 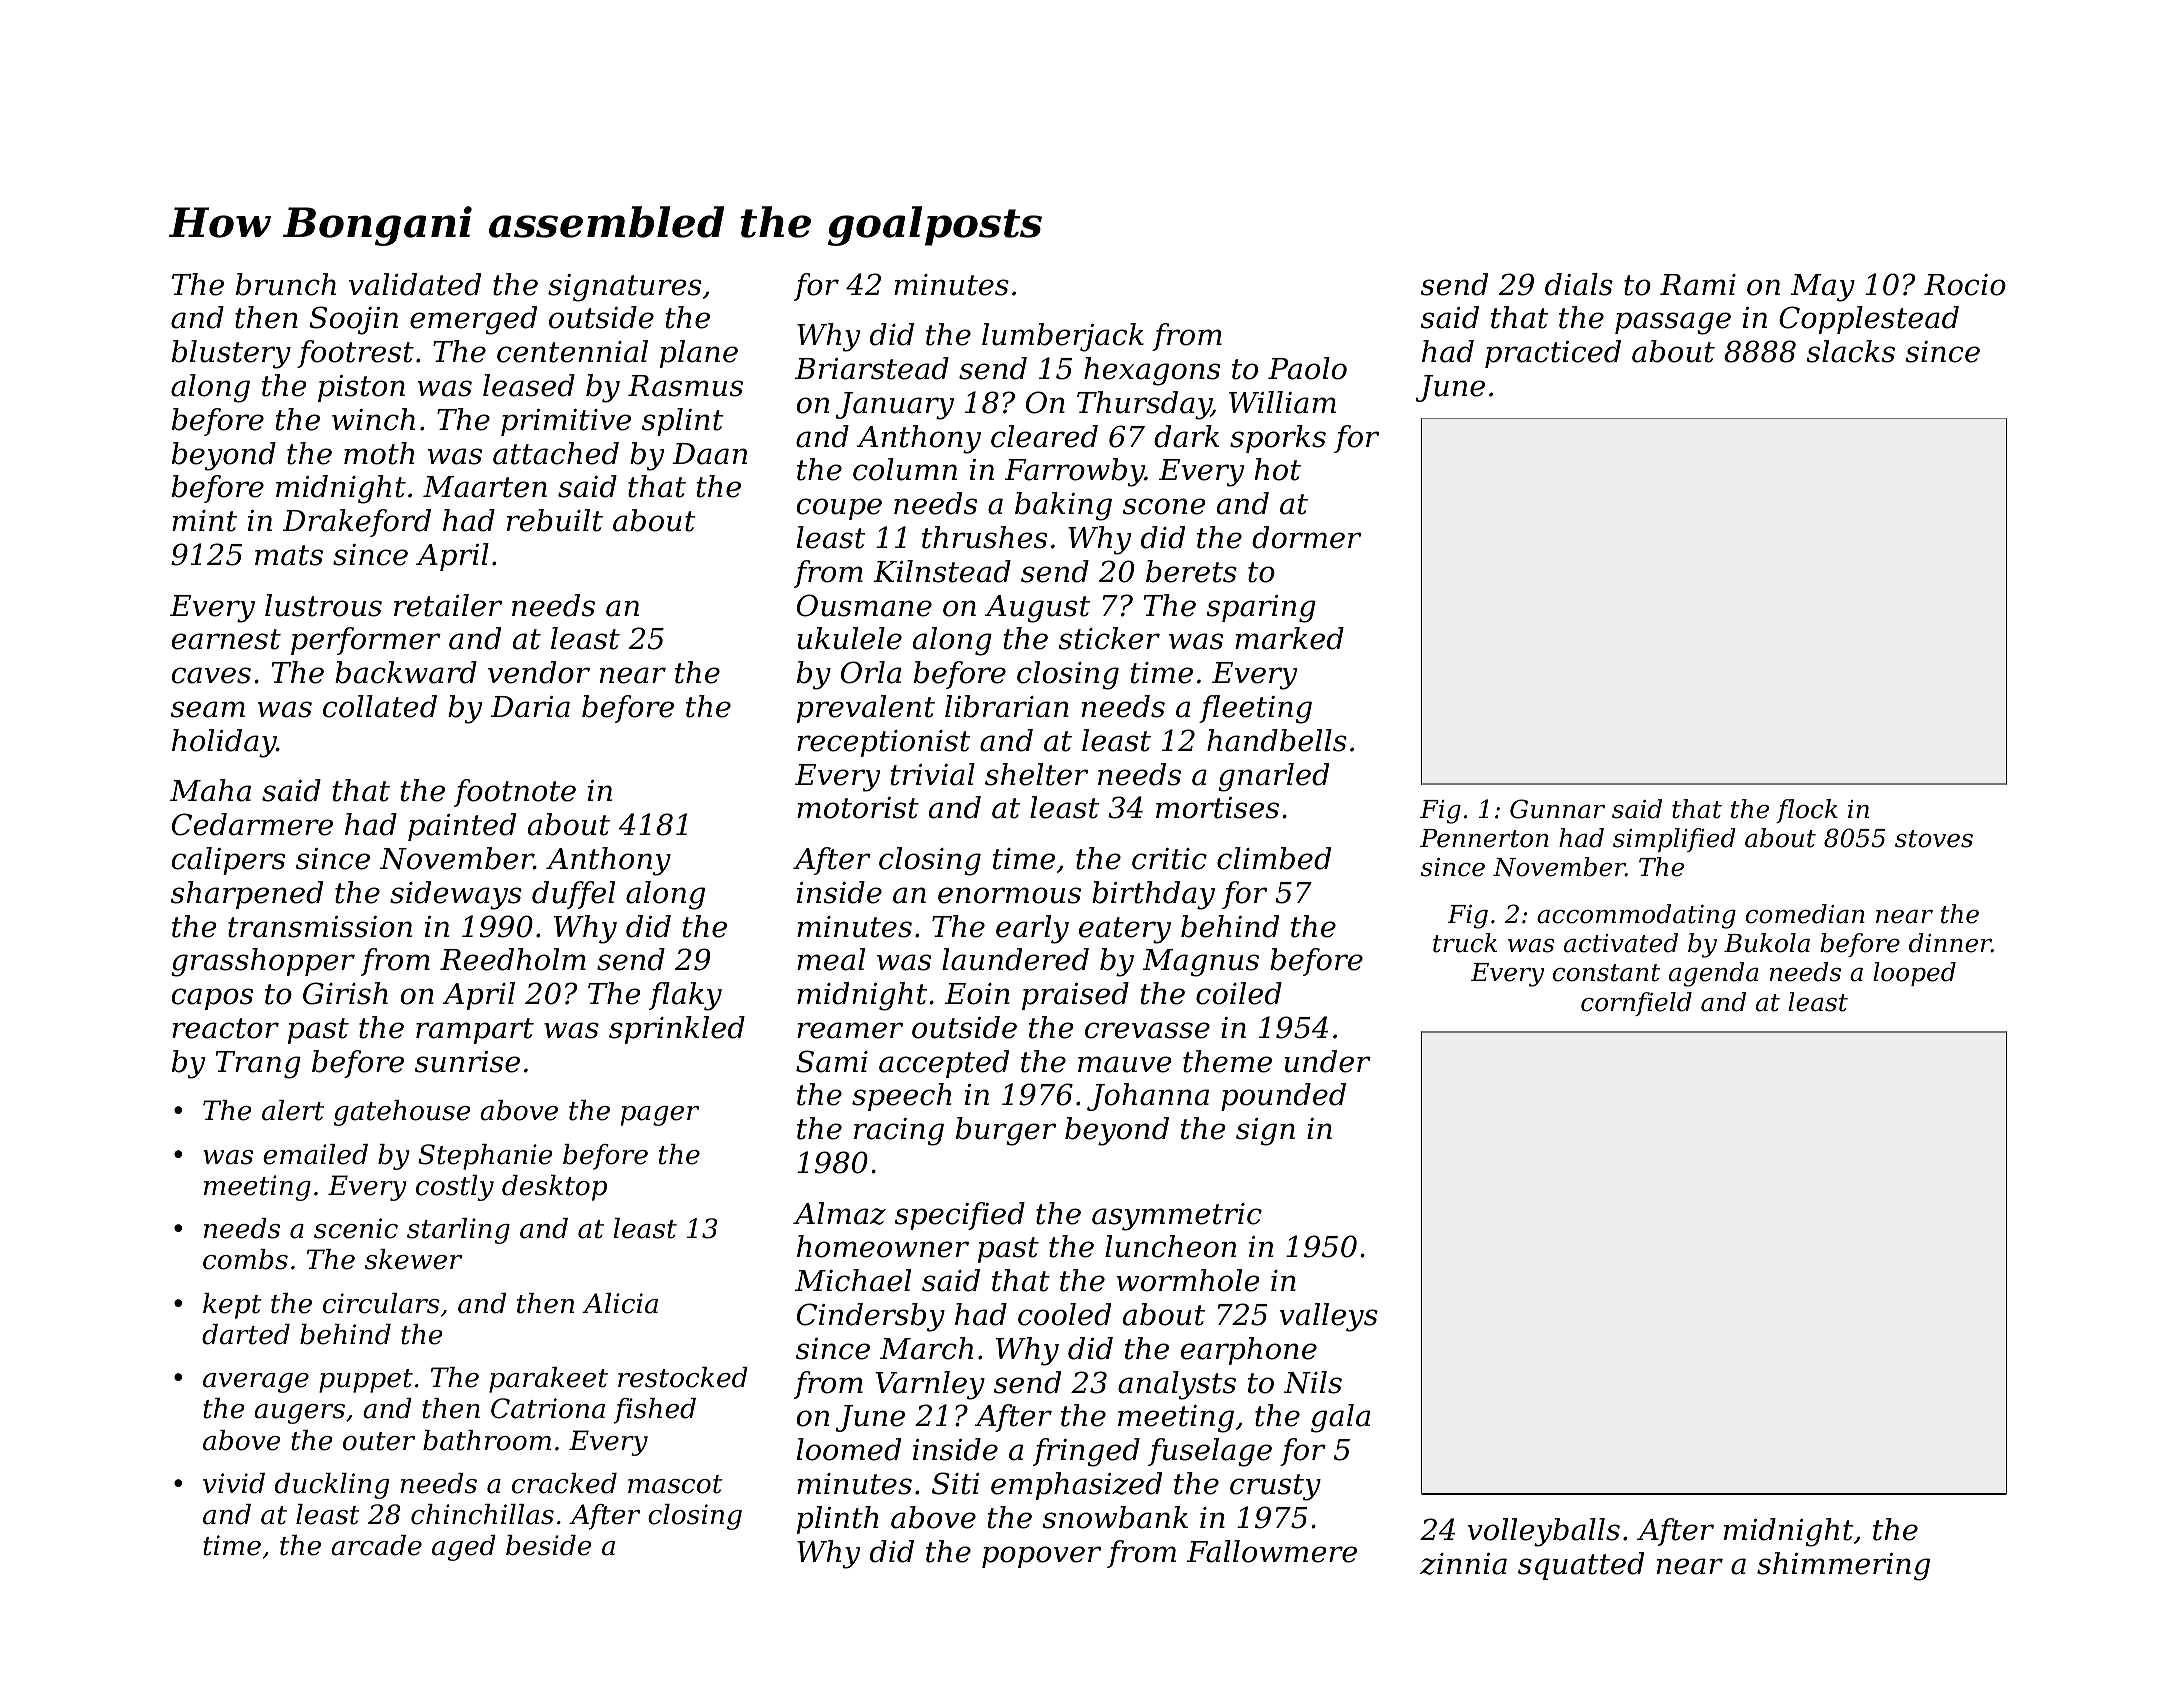 What do you see at coordinates (1340, 1418) in the document?
I see `gala` at bounding box center [1340, 1418].
